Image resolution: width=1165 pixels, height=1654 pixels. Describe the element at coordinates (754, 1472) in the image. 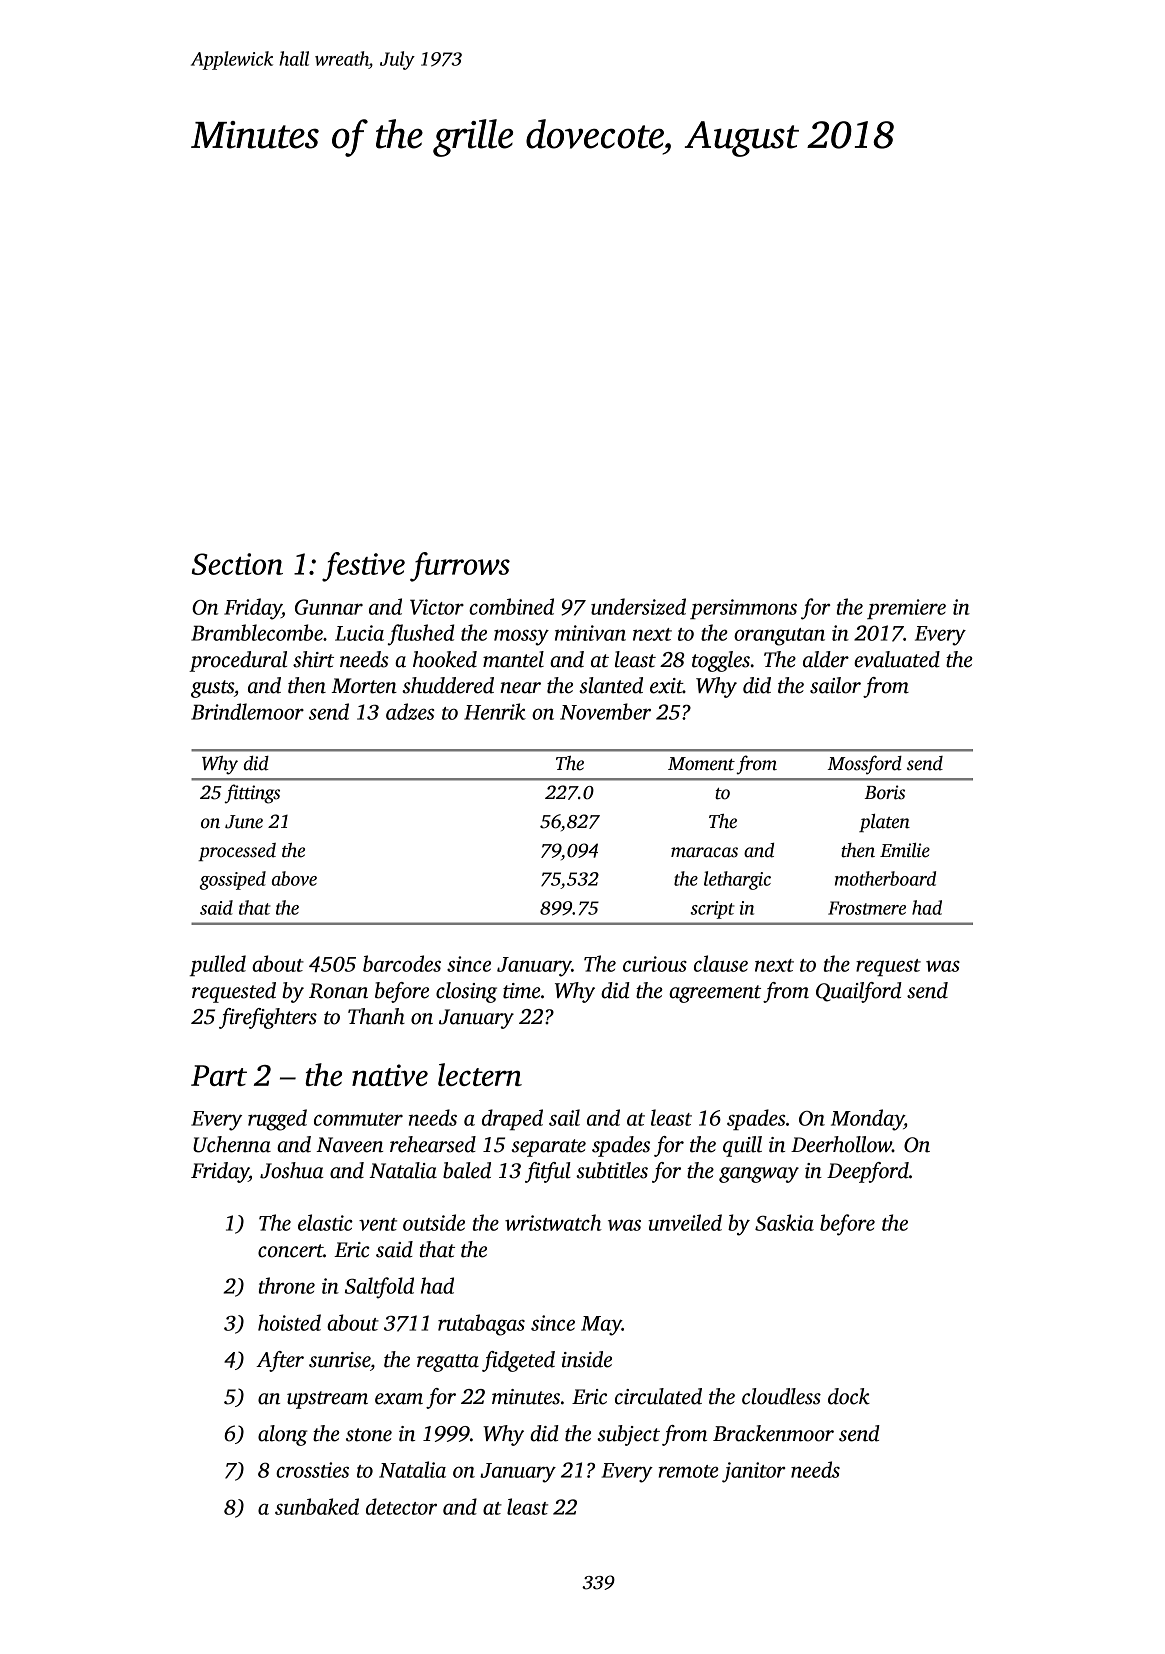

I see `janitor` at that location.
